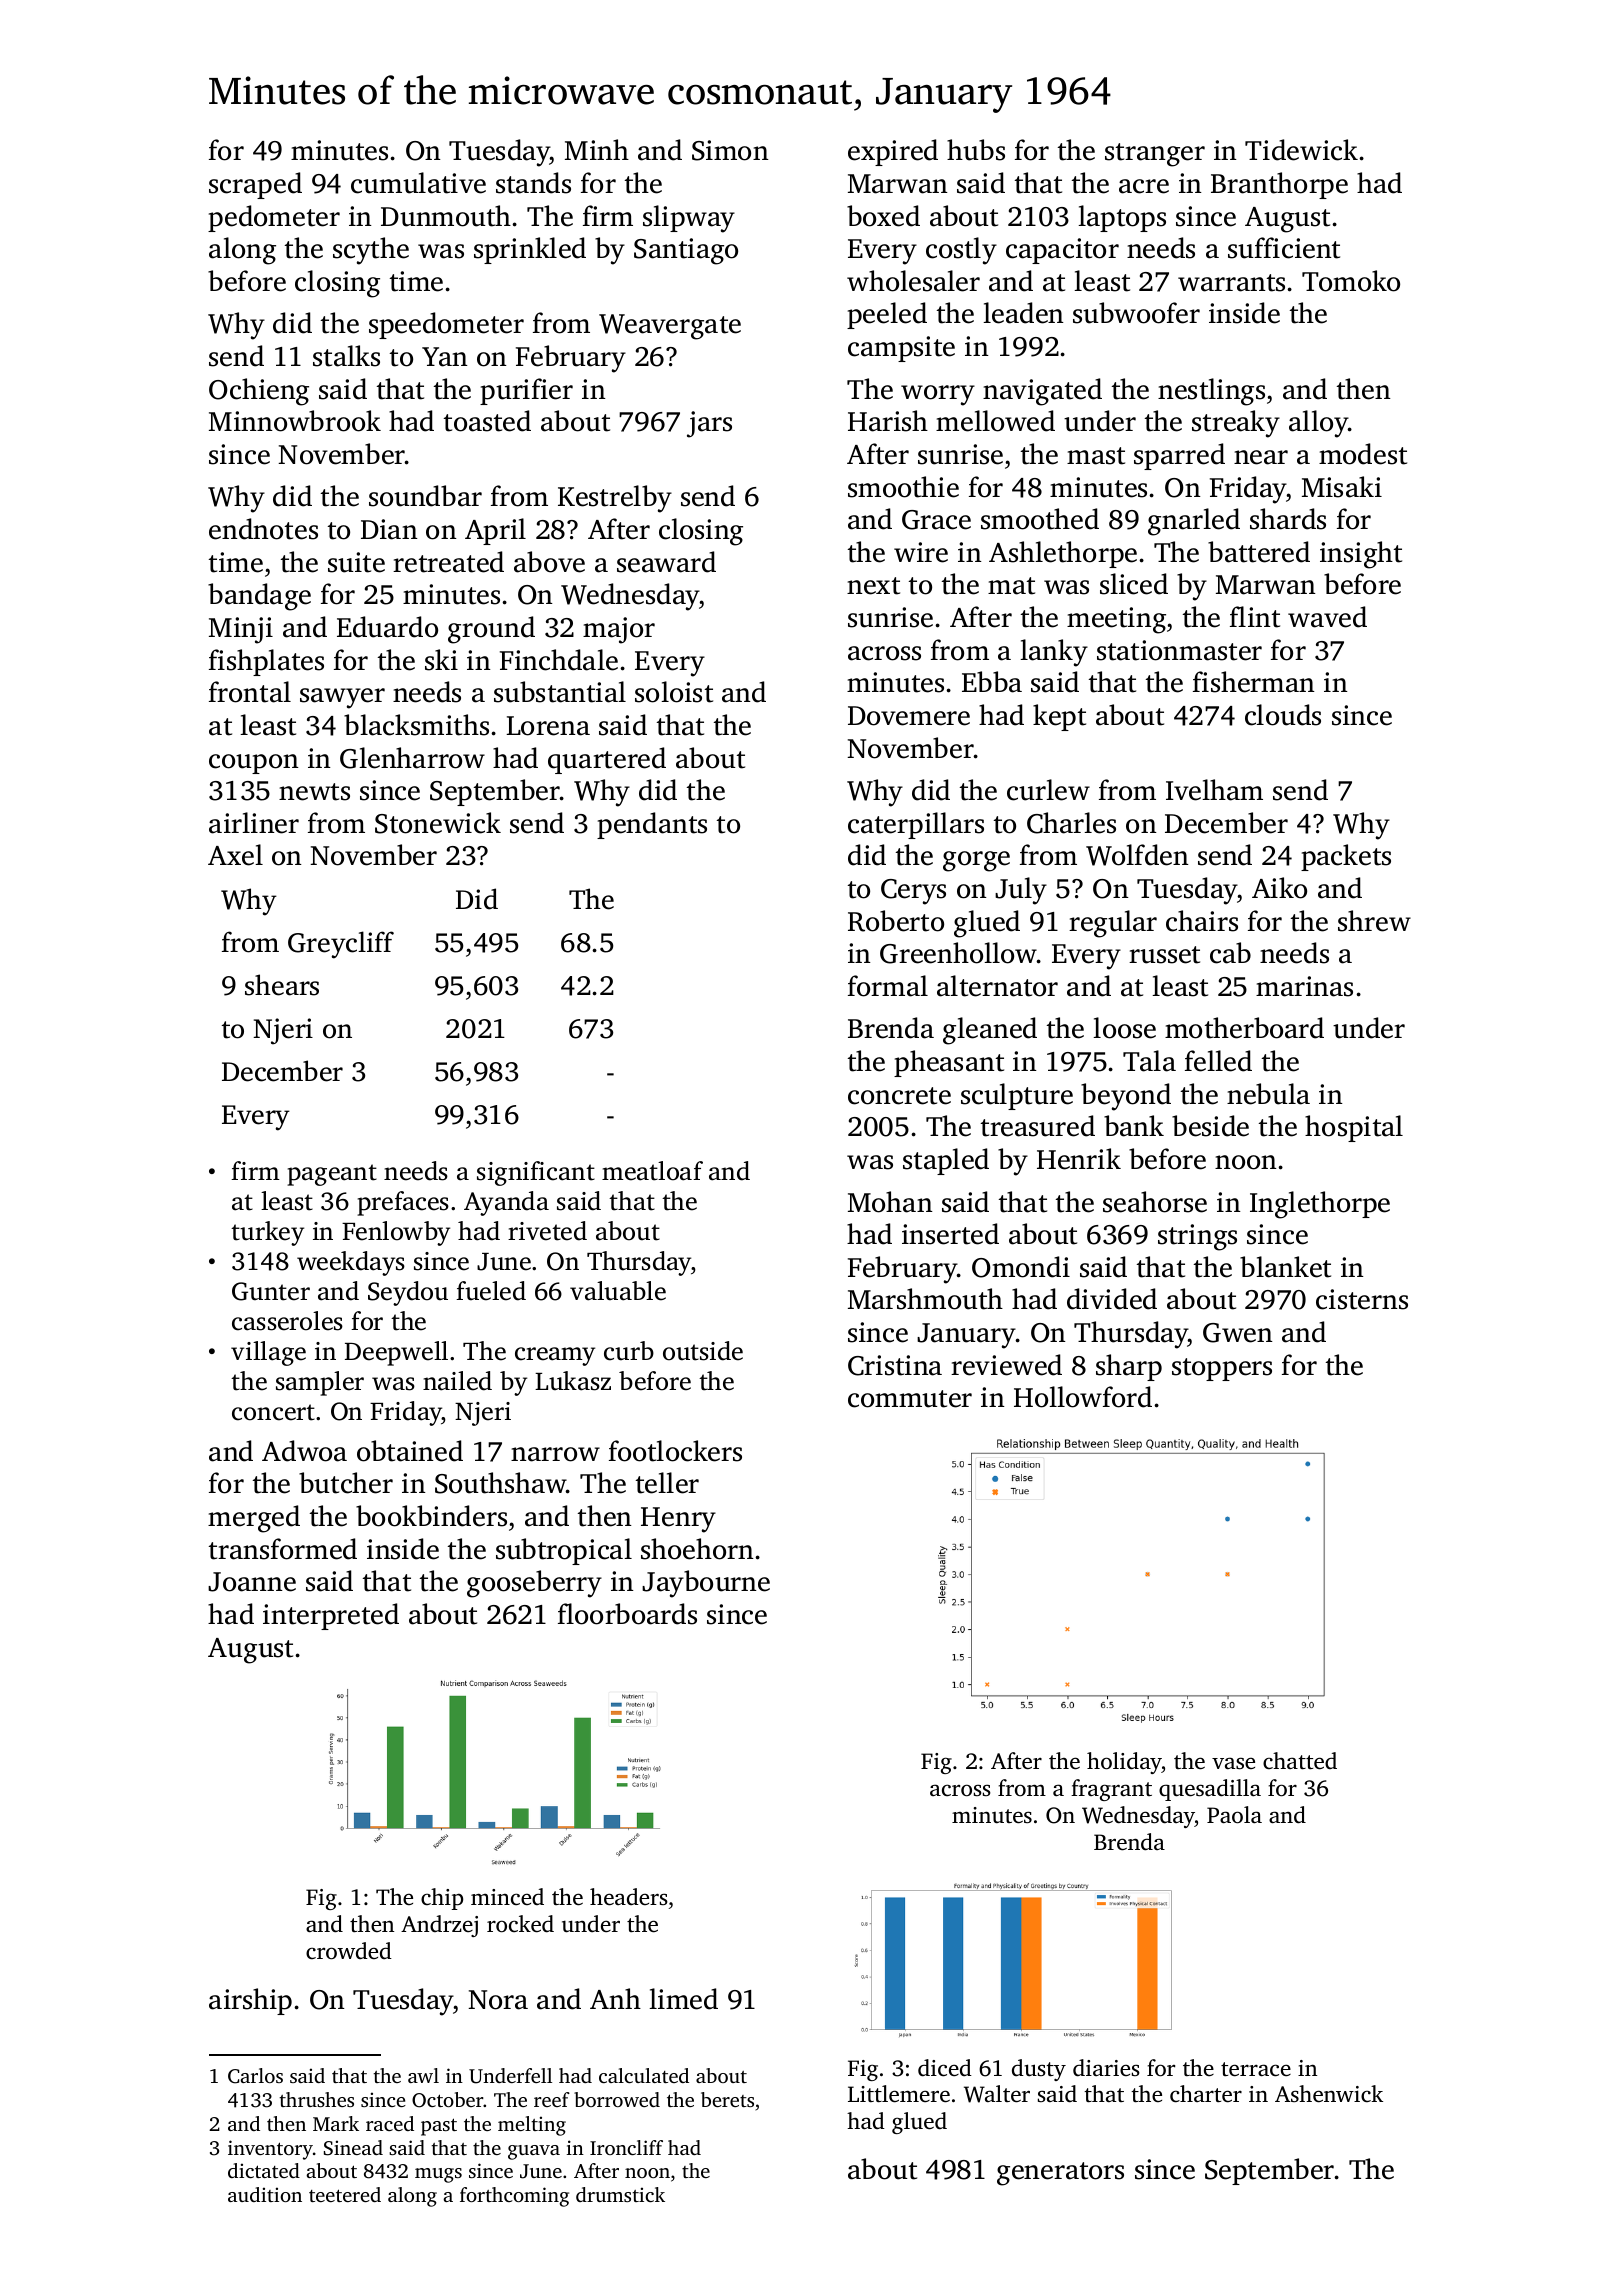  Describe the element at coordinates (346, 1483) in the screenshot. I see `butcher` at that location.
